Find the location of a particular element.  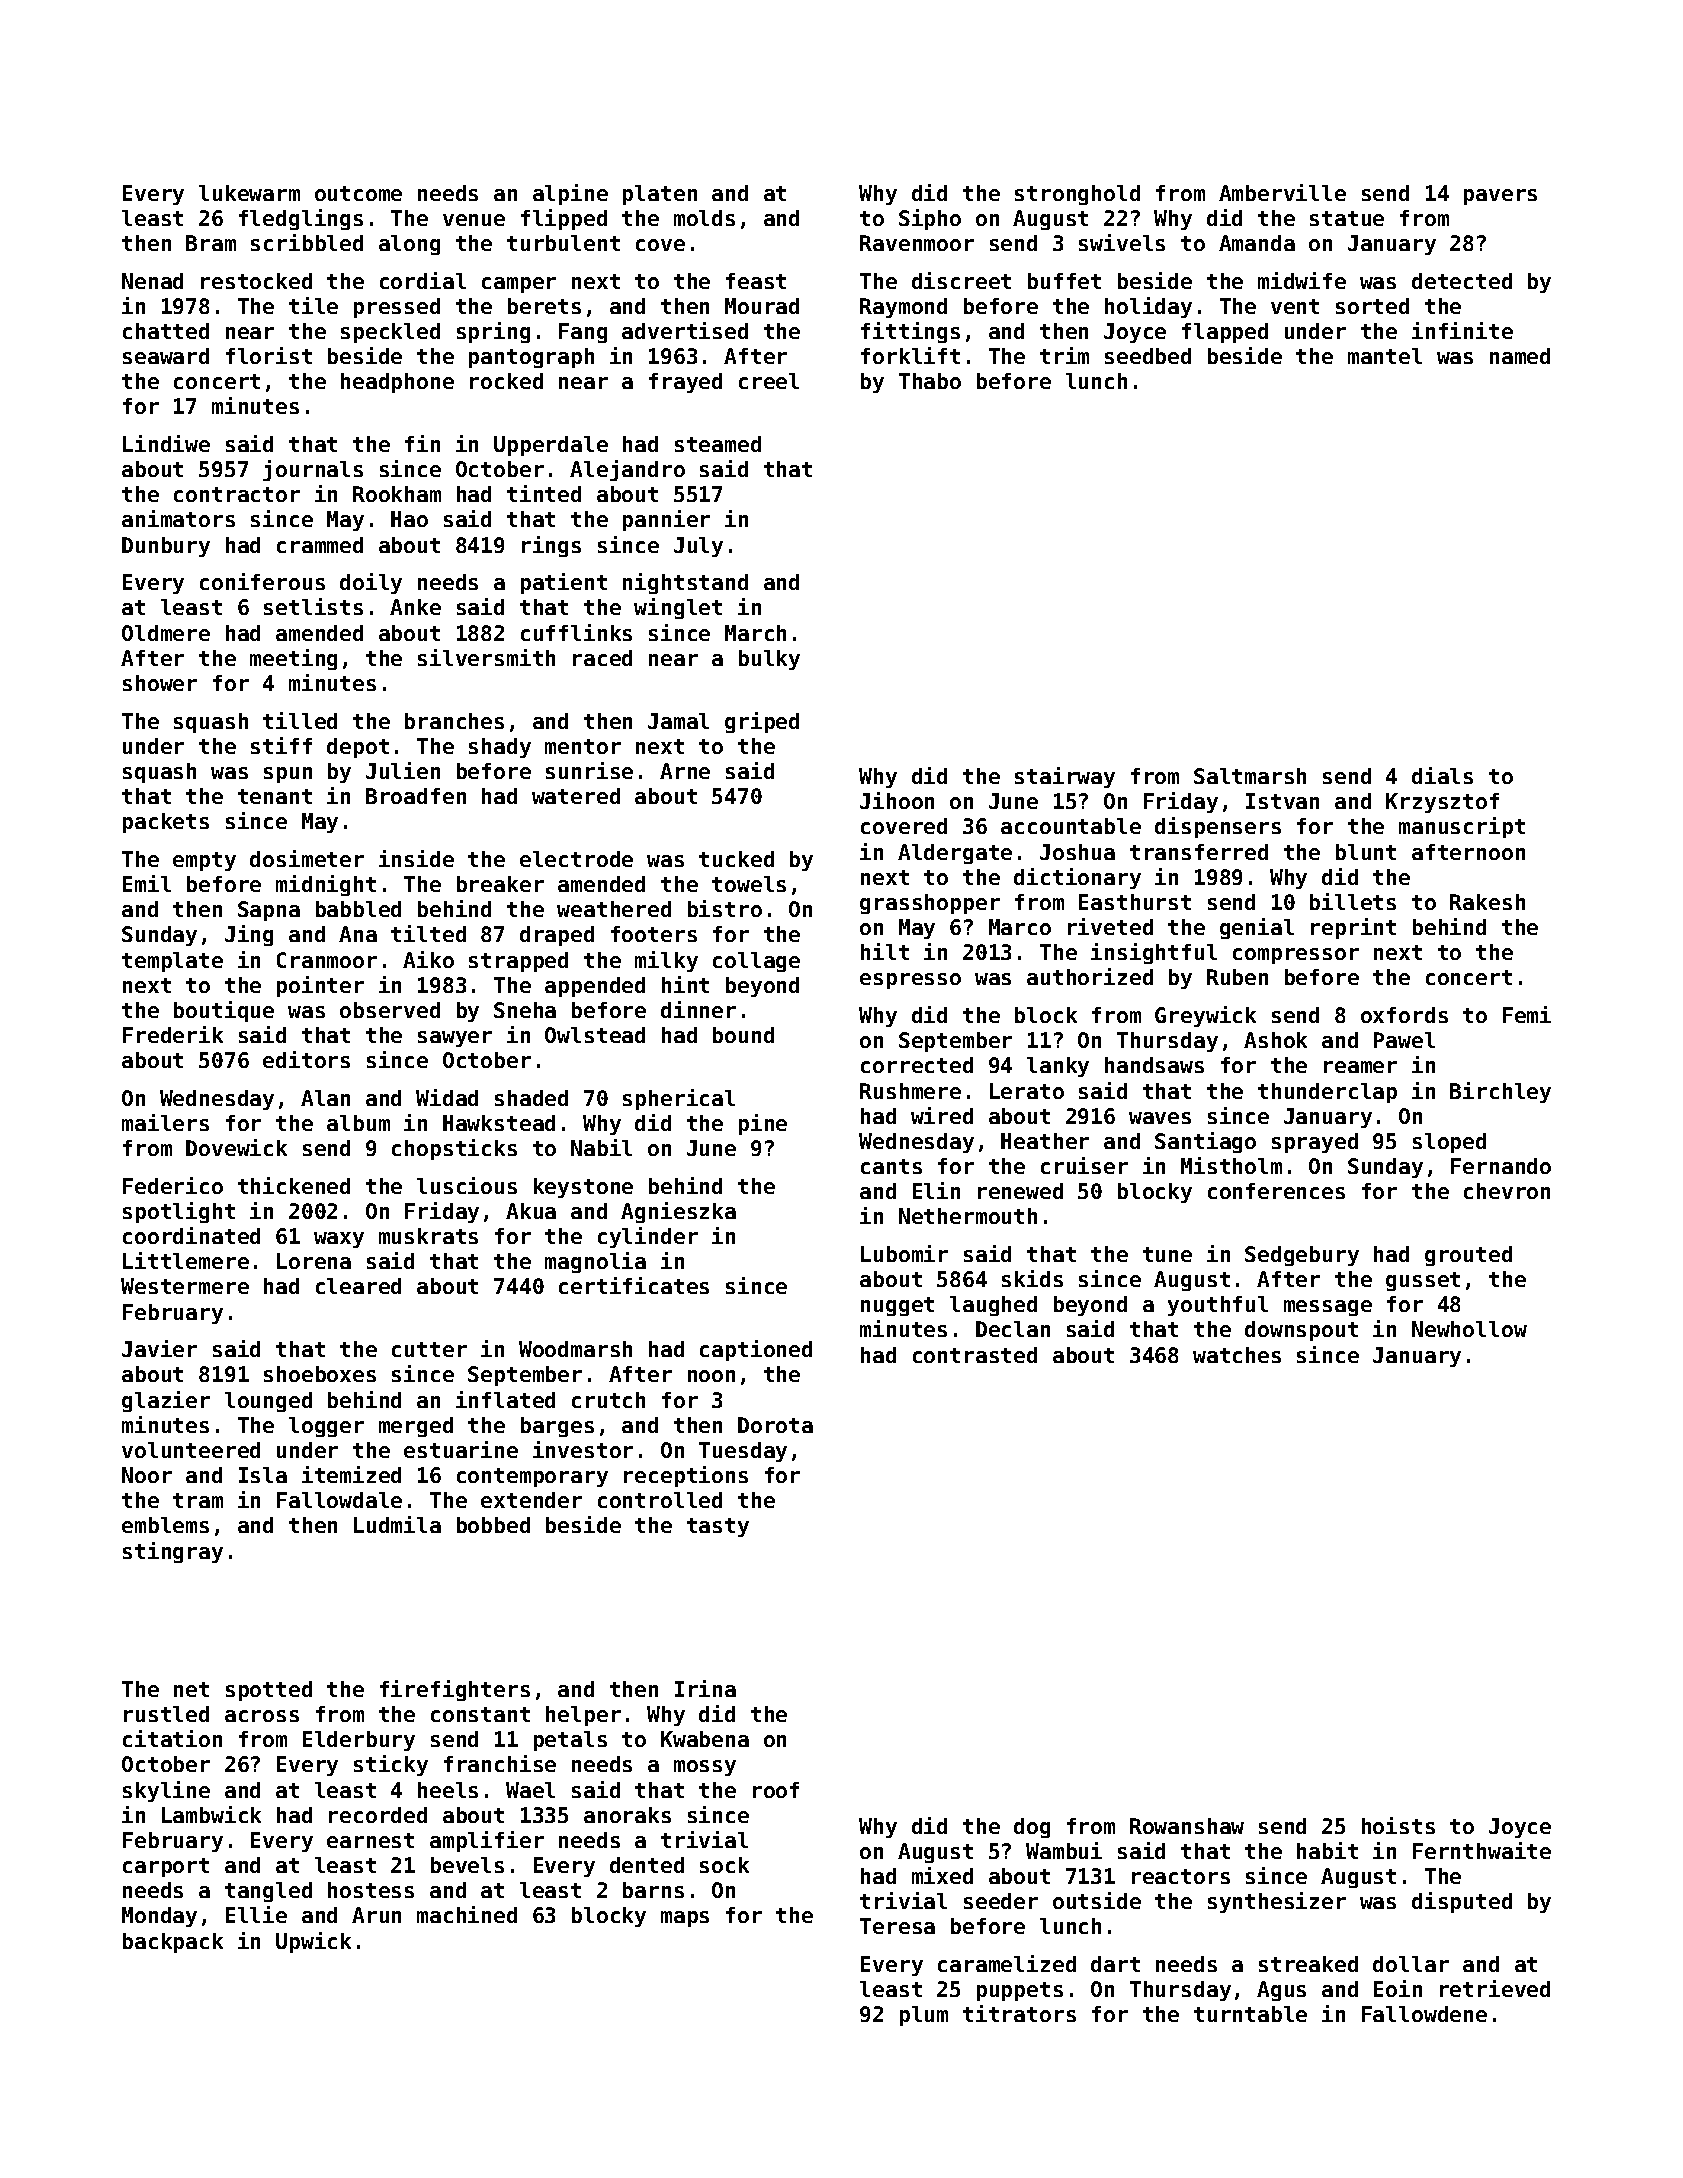

dog is located at coordinates (1032, 1828).
